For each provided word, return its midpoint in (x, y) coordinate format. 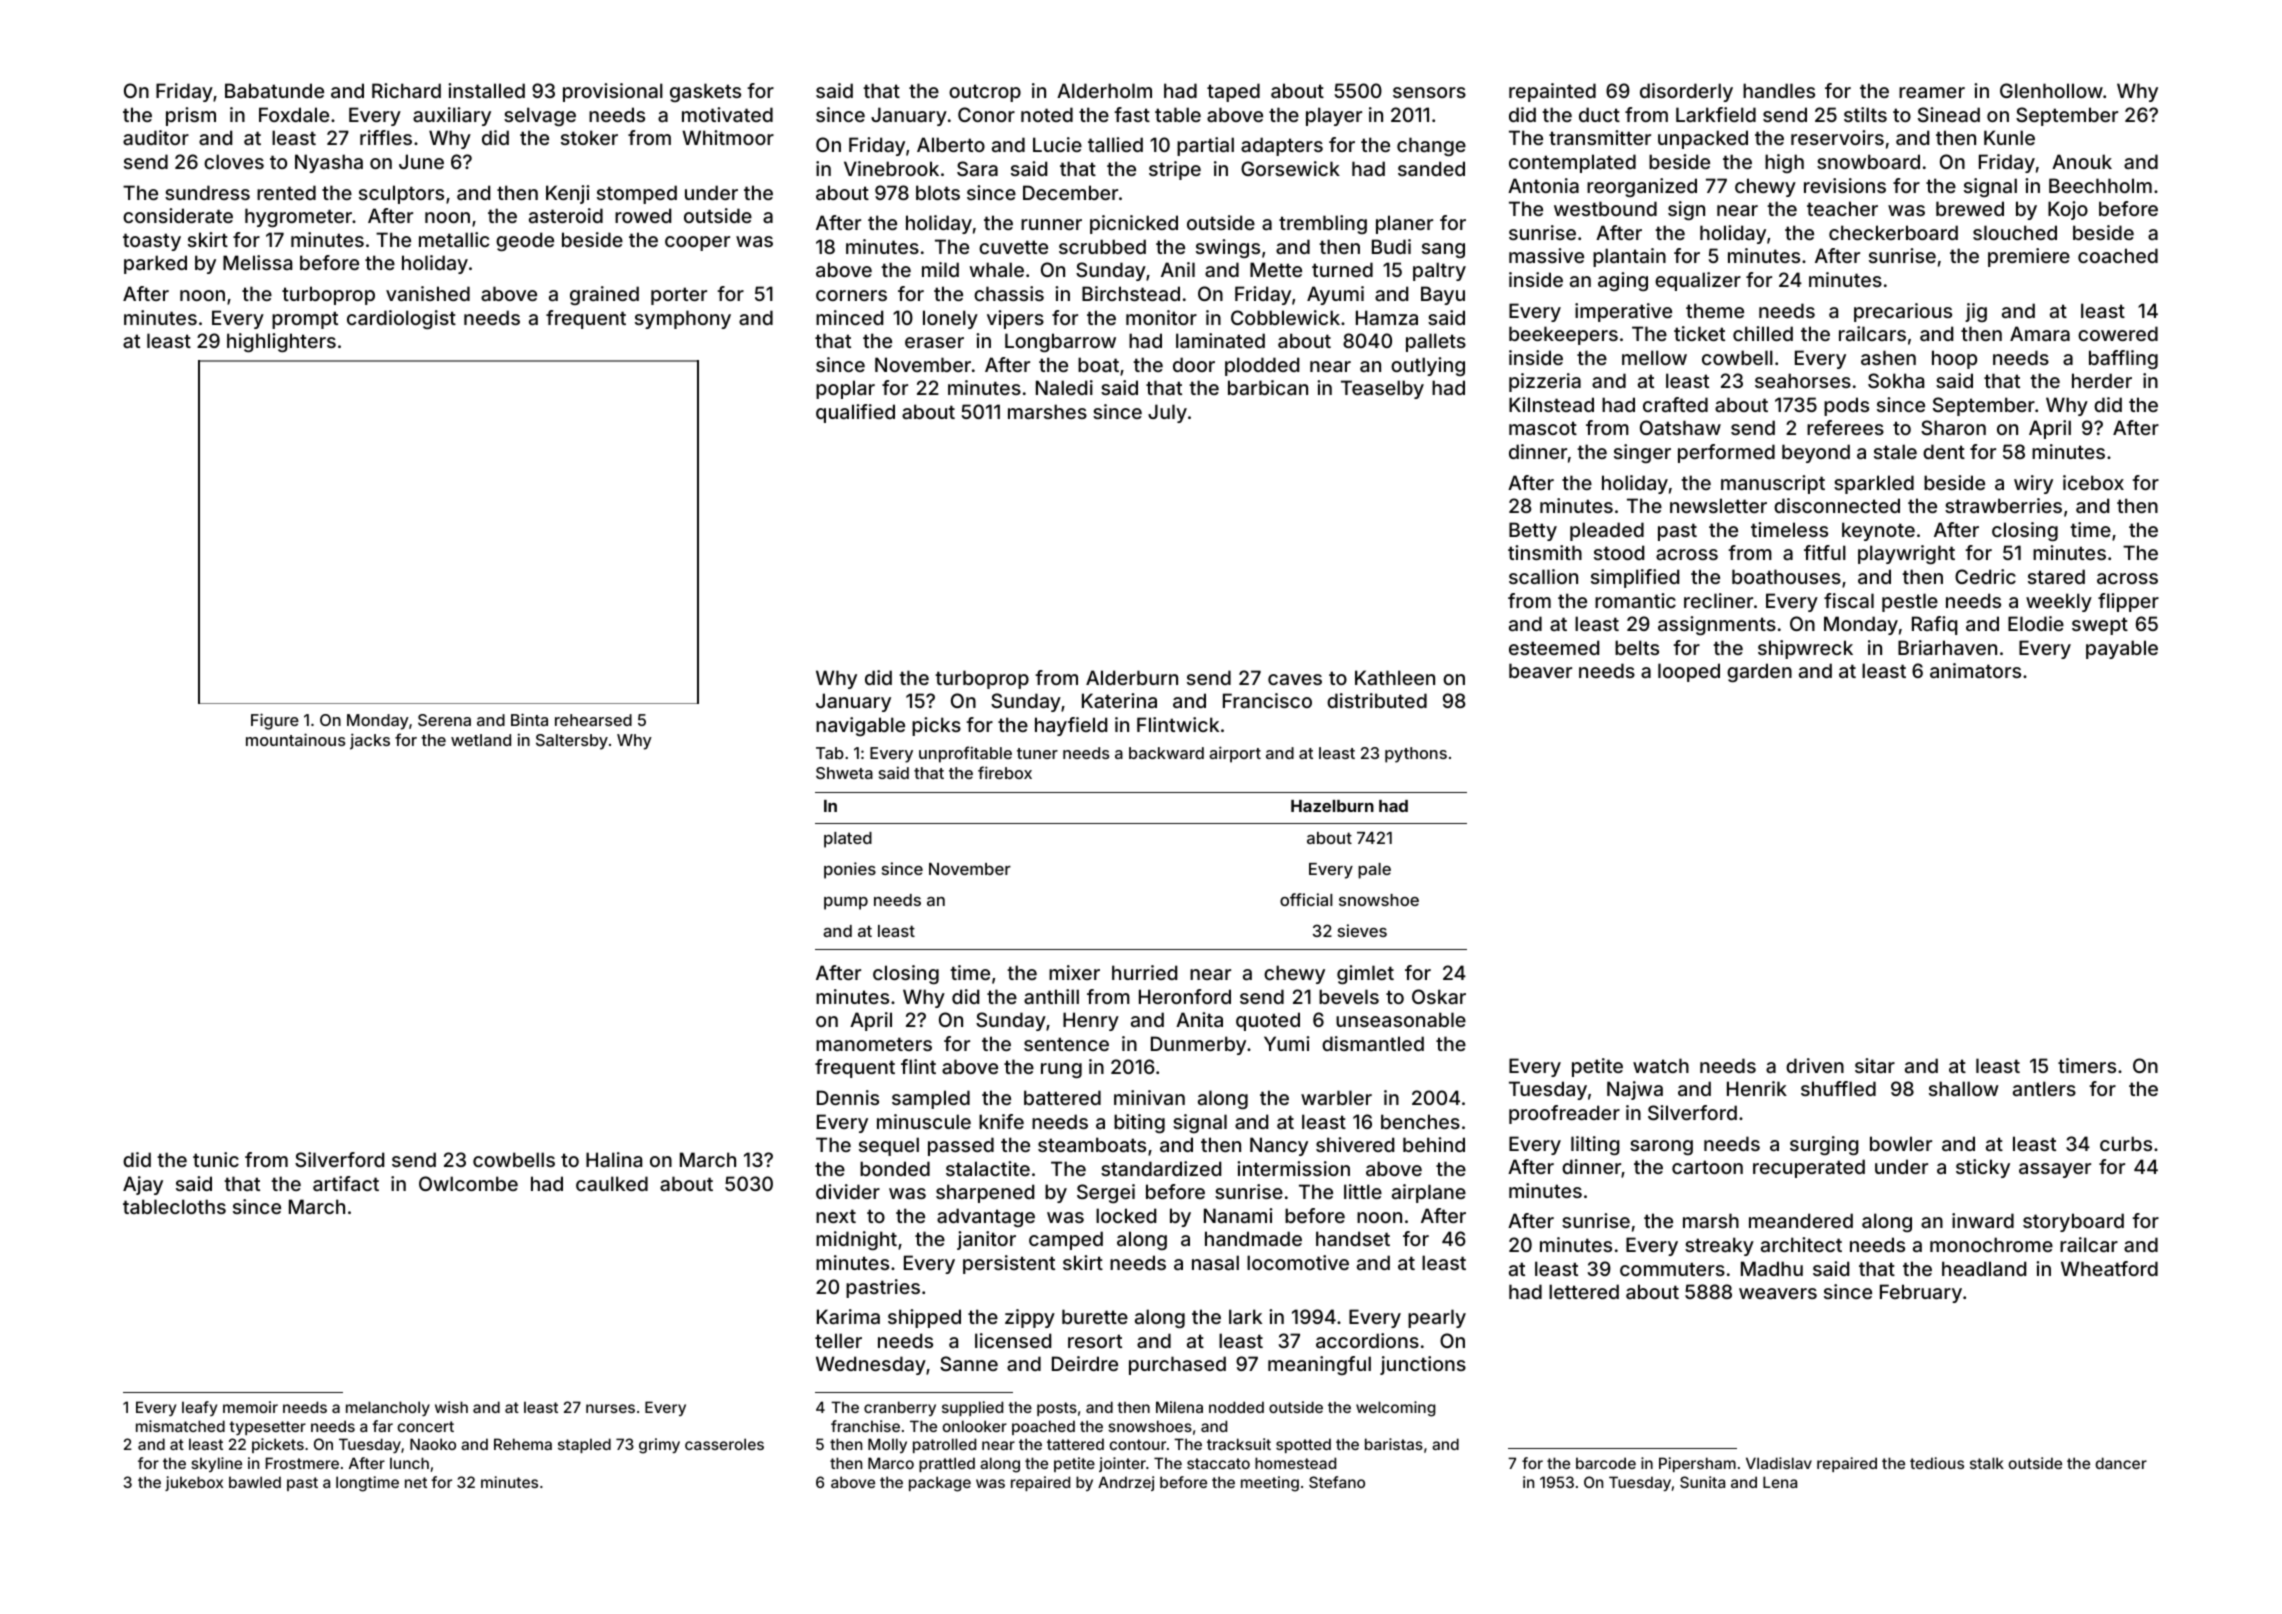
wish (451, 1407)
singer (1642, 453)
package (940, 1484)
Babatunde (274, 90)
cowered (2118, 333)
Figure (275, 721)
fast (1132, 114)
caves (1295, 679)
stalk (1987, 1463)
